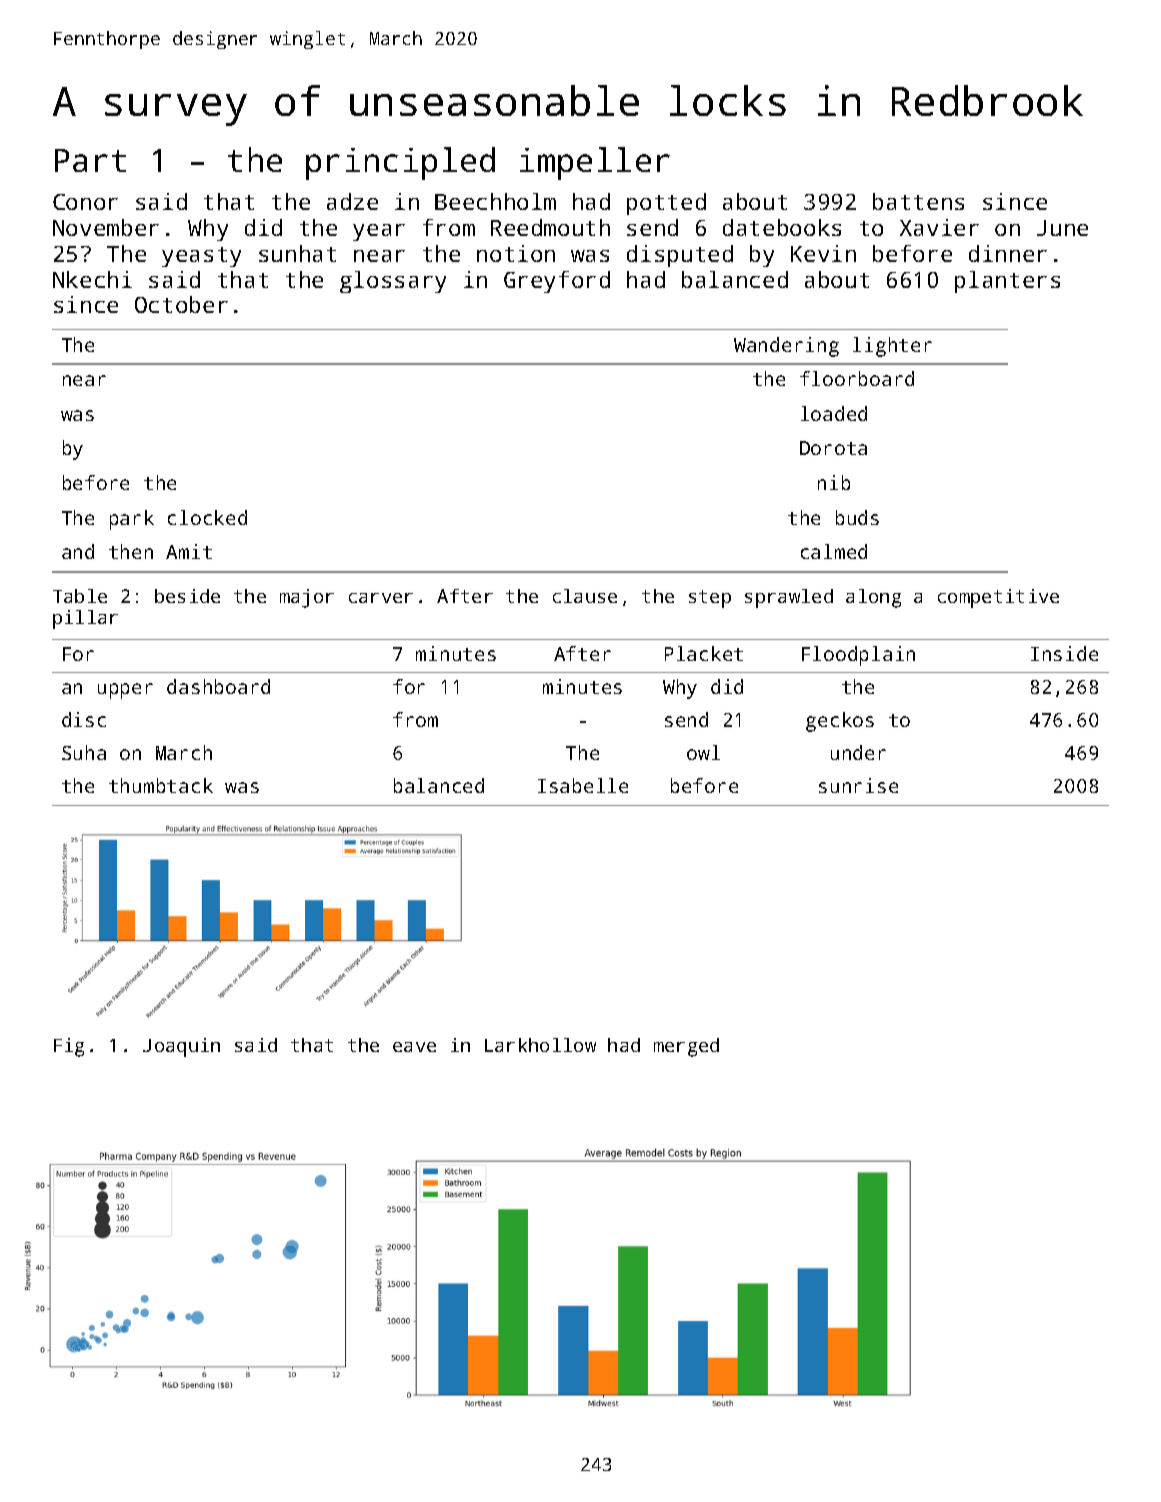 The height and width of the screenshot is (1502, 1161). Describe the element at coordinates (939, 227) in the screenshot. I see `Xavier` at that location.
